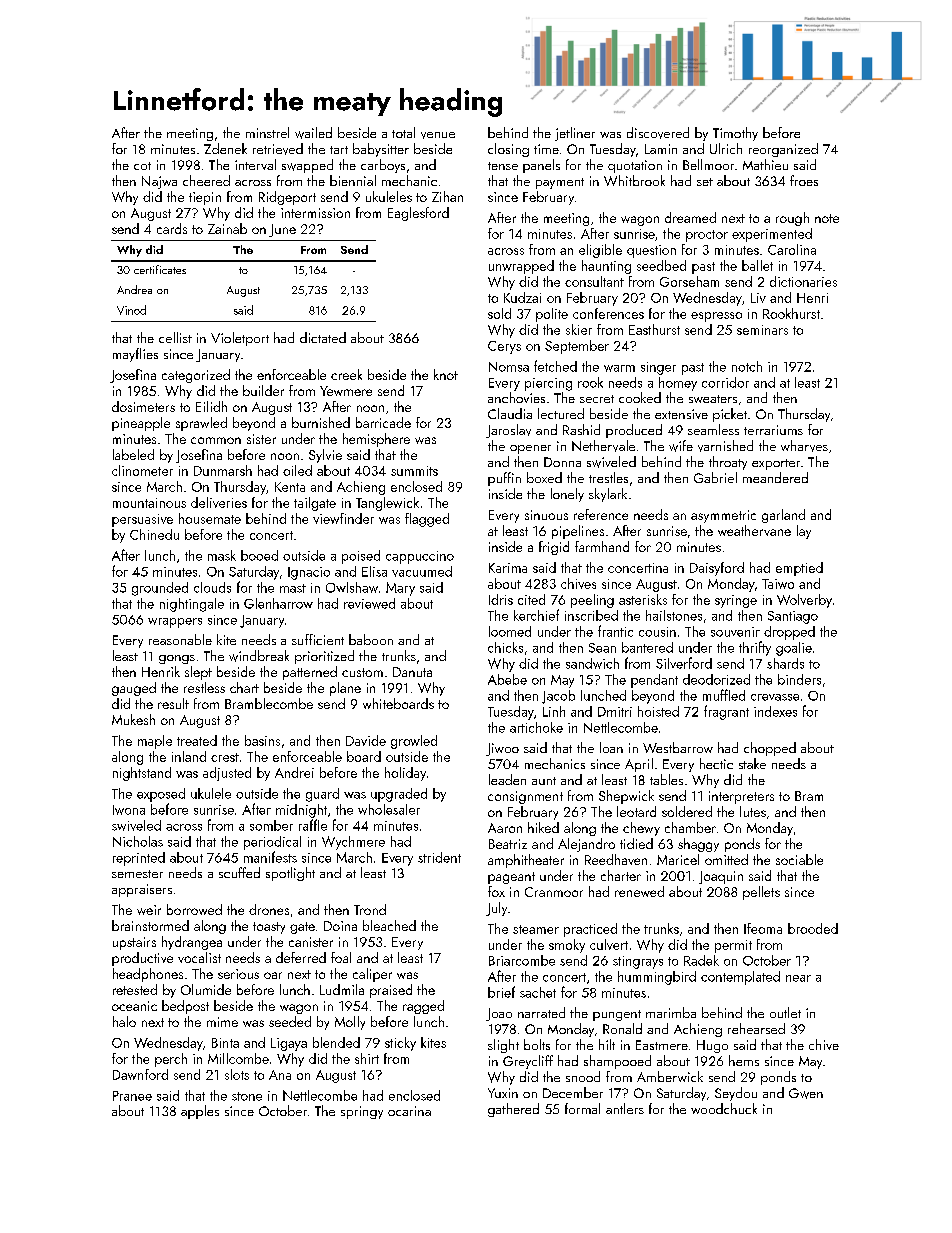 The image size is (952, 1233). I want to click on total, so click(403, 132).
